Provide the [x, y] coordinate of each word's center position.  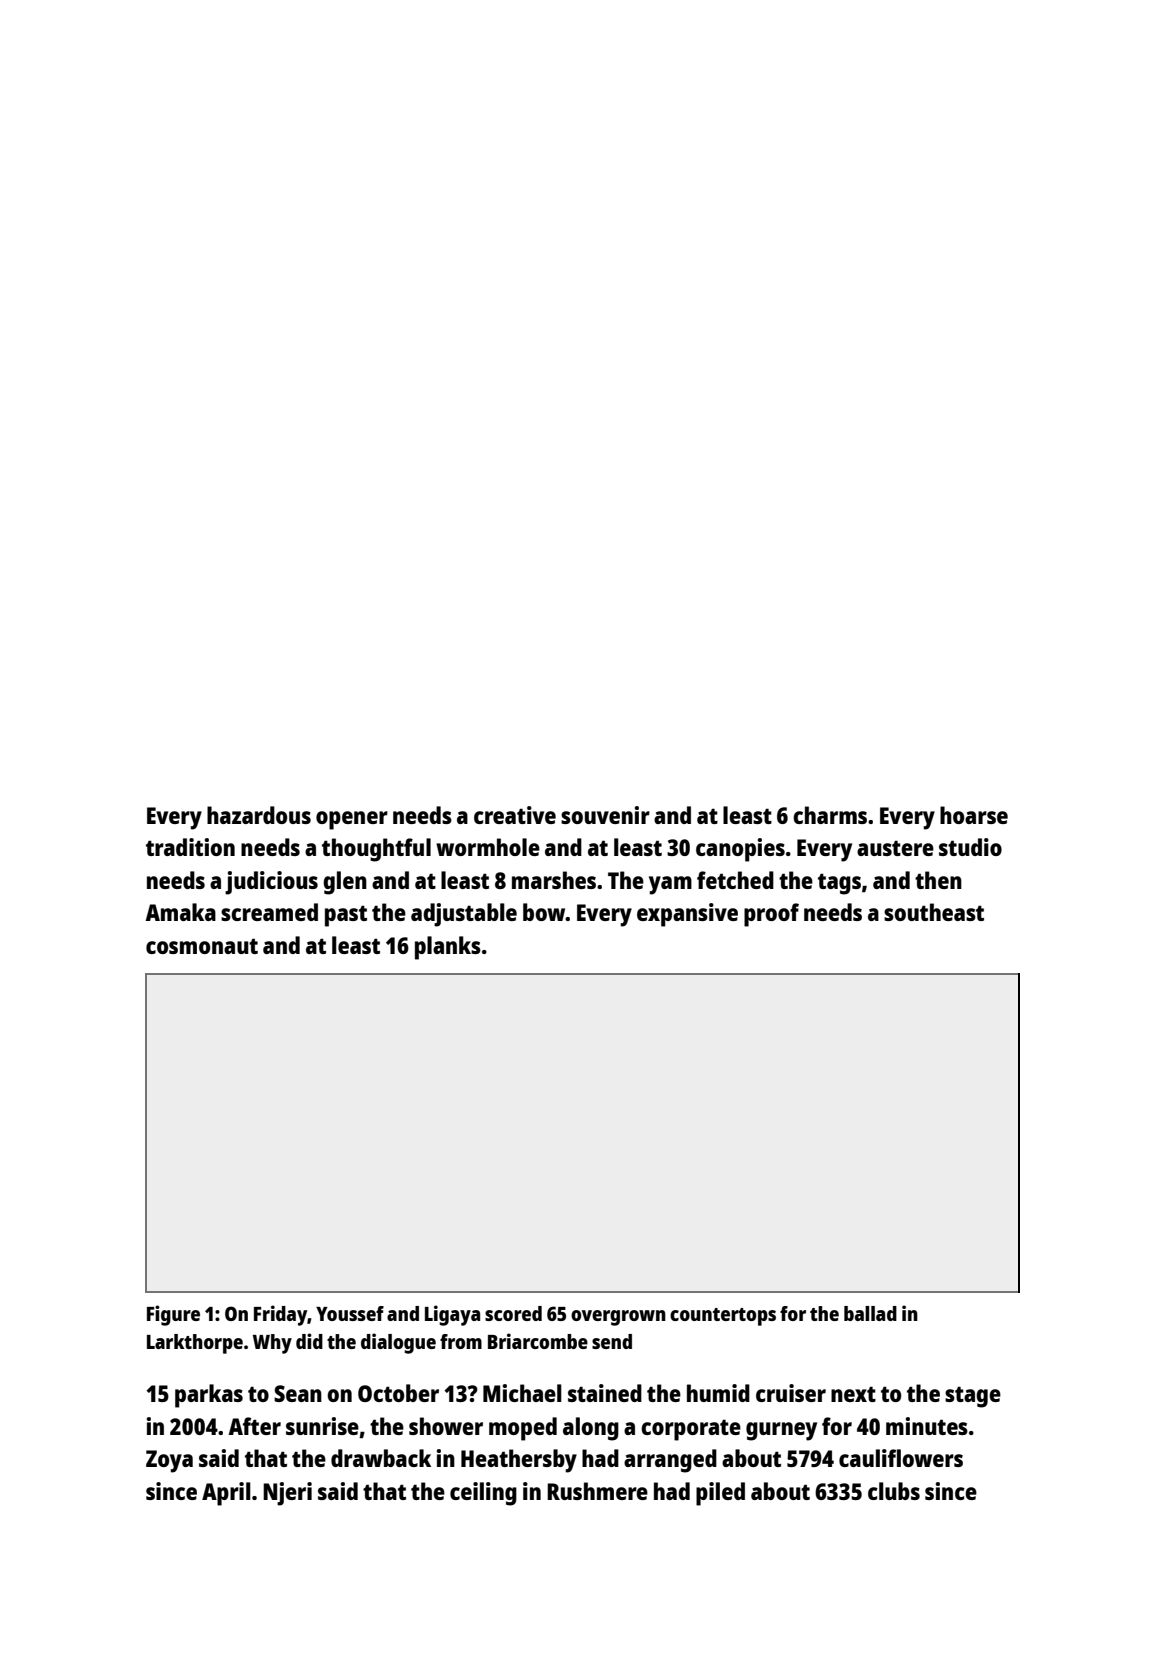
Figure [173, 1315]
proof [771, 915]
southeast [934, 912]
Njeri [287, 1494]
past [346, 916]
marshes [554, 880]
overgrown [618, 1318]
